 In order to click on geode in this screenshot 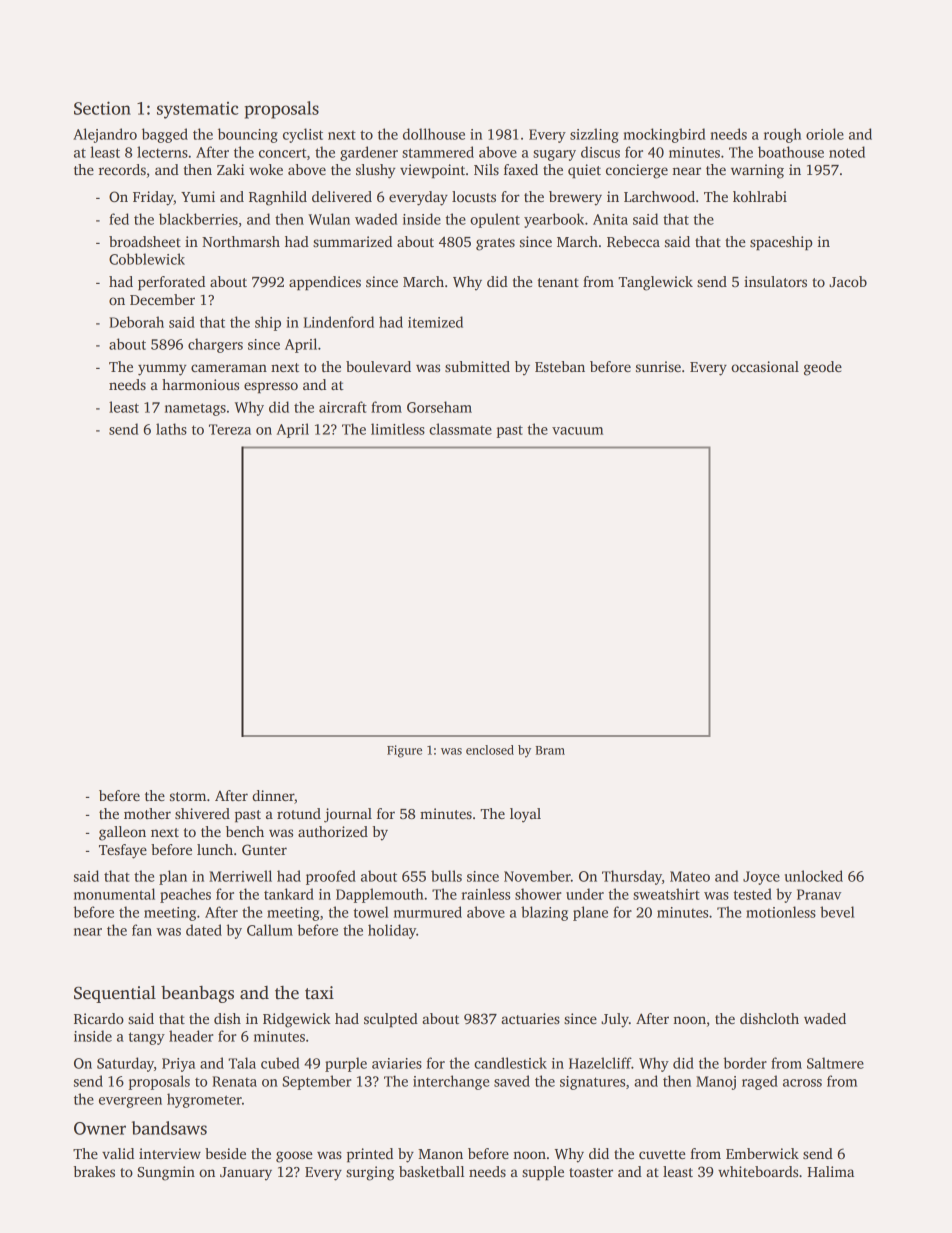, I will do `click(823, 368)`.
